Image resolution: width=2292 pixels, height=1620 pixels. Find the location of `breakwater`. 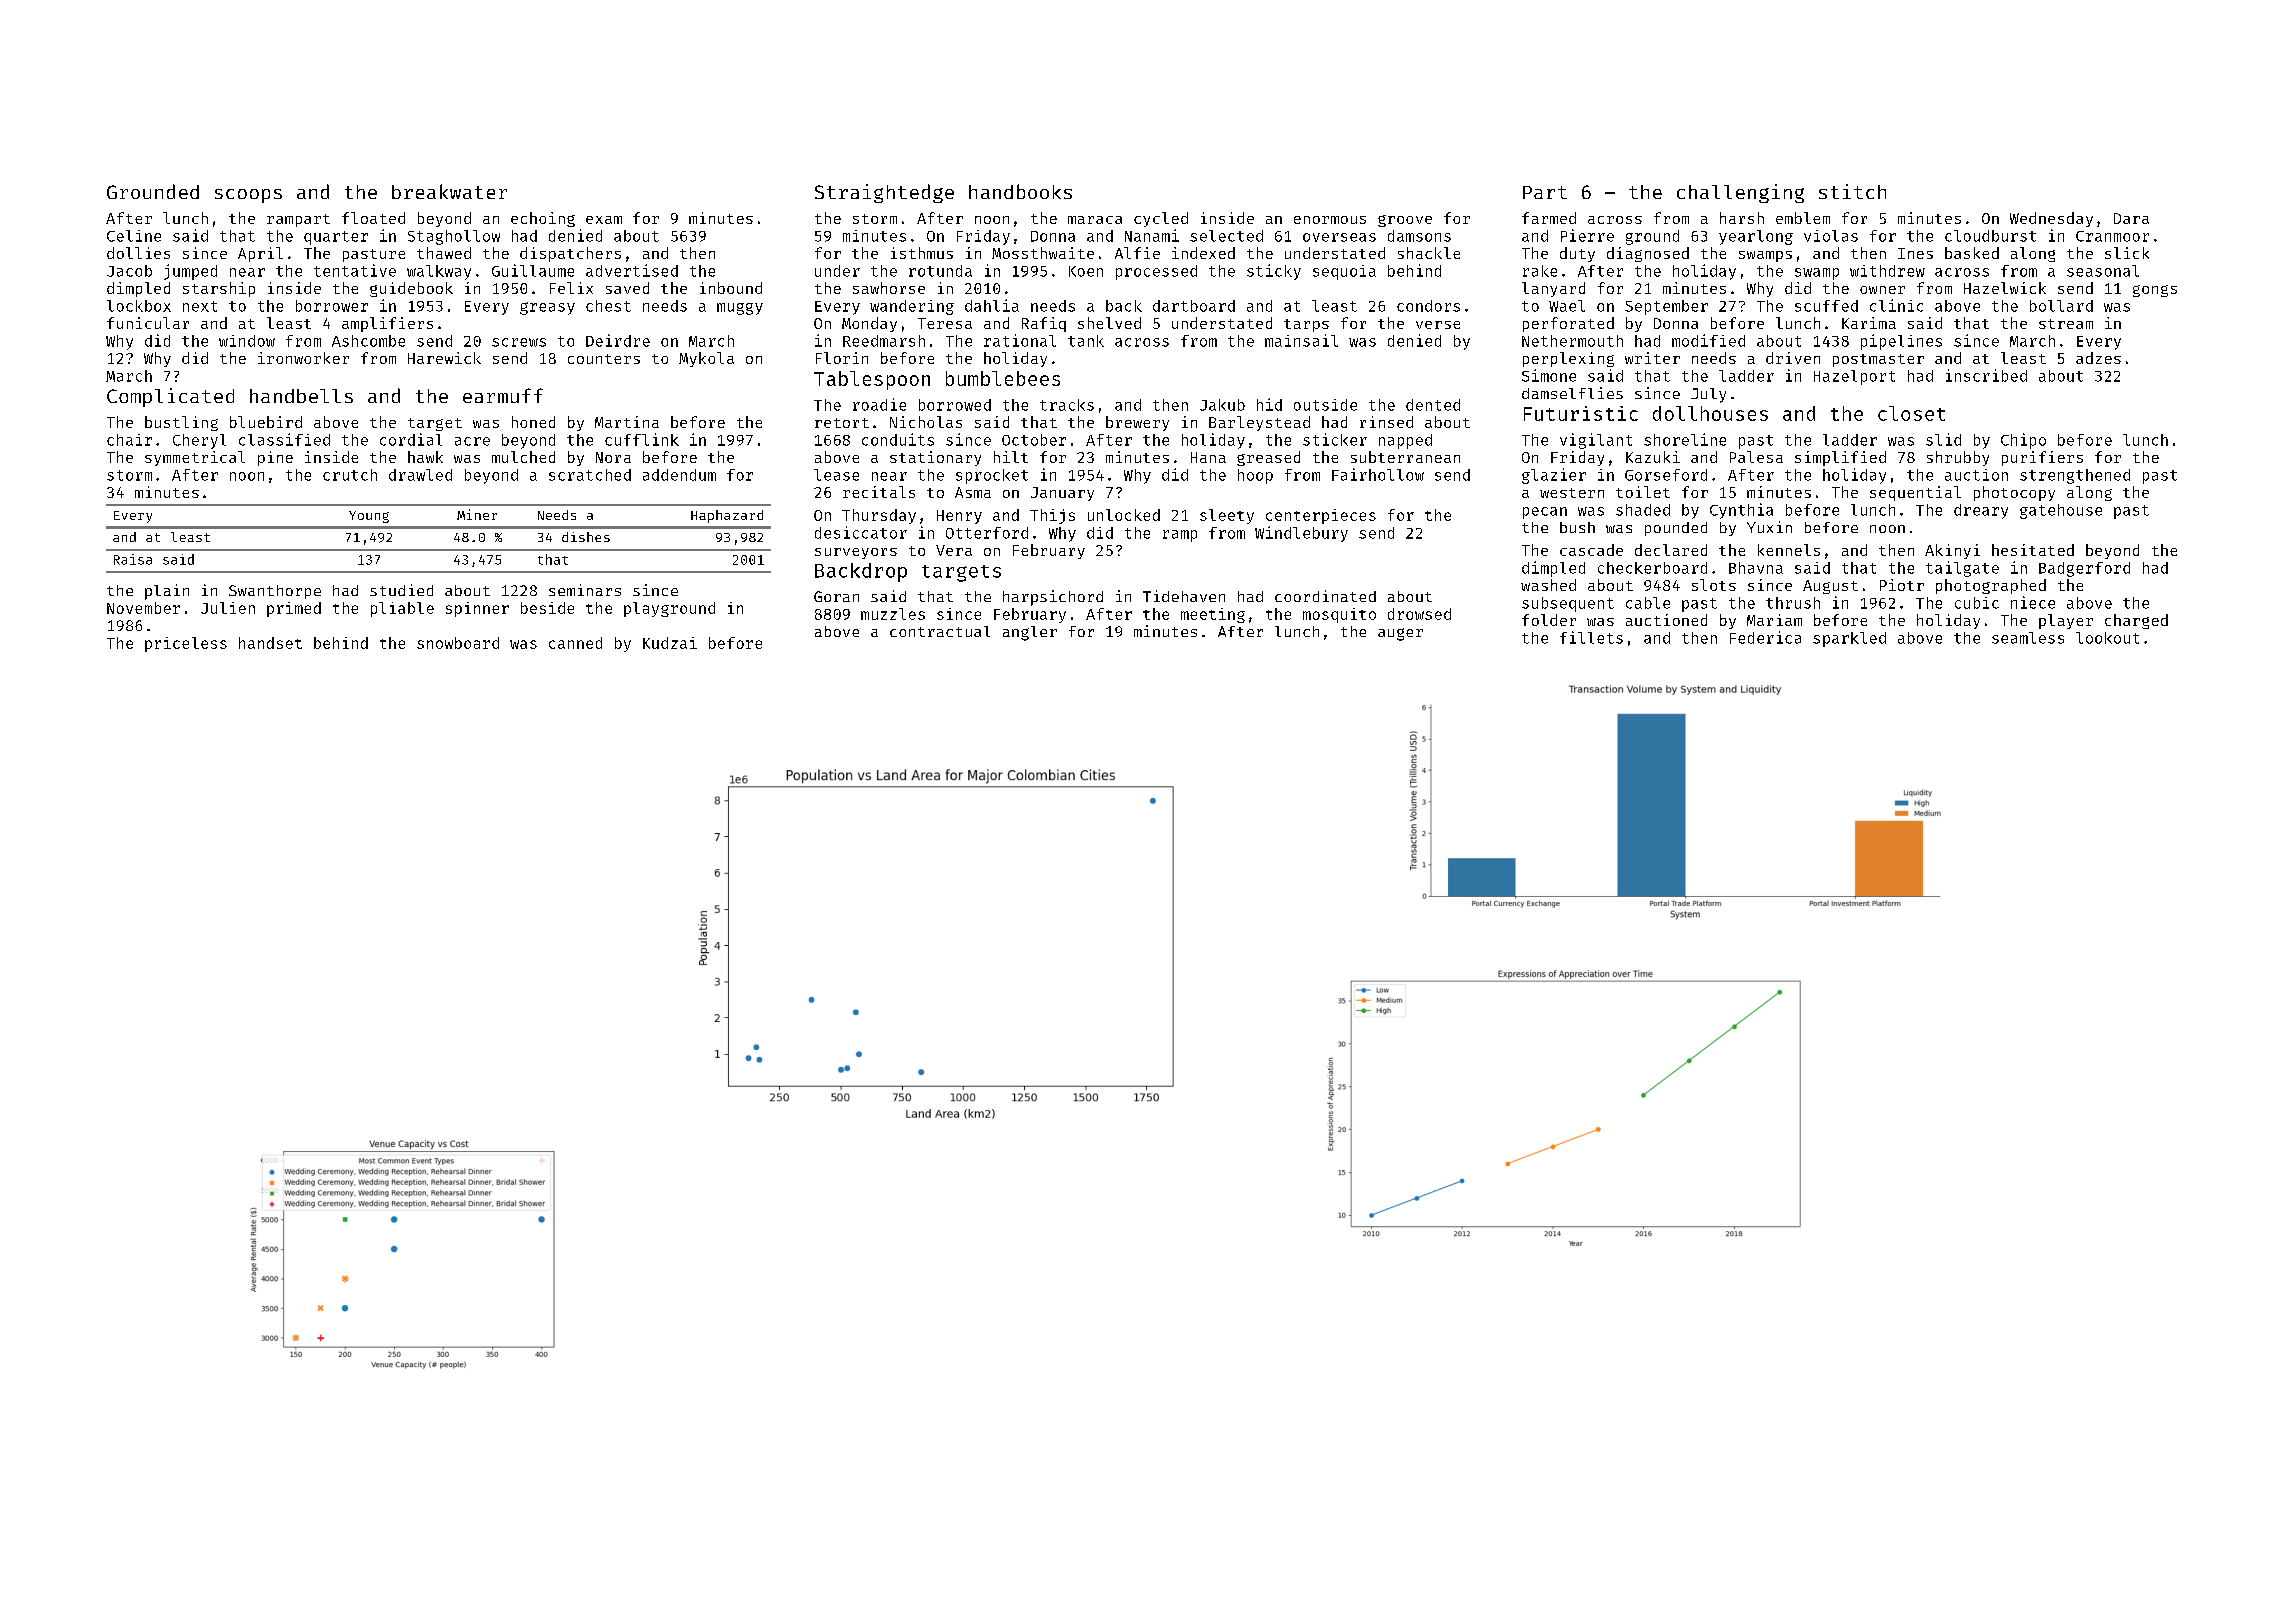

breakwater is located at coordinates (449, 191).
